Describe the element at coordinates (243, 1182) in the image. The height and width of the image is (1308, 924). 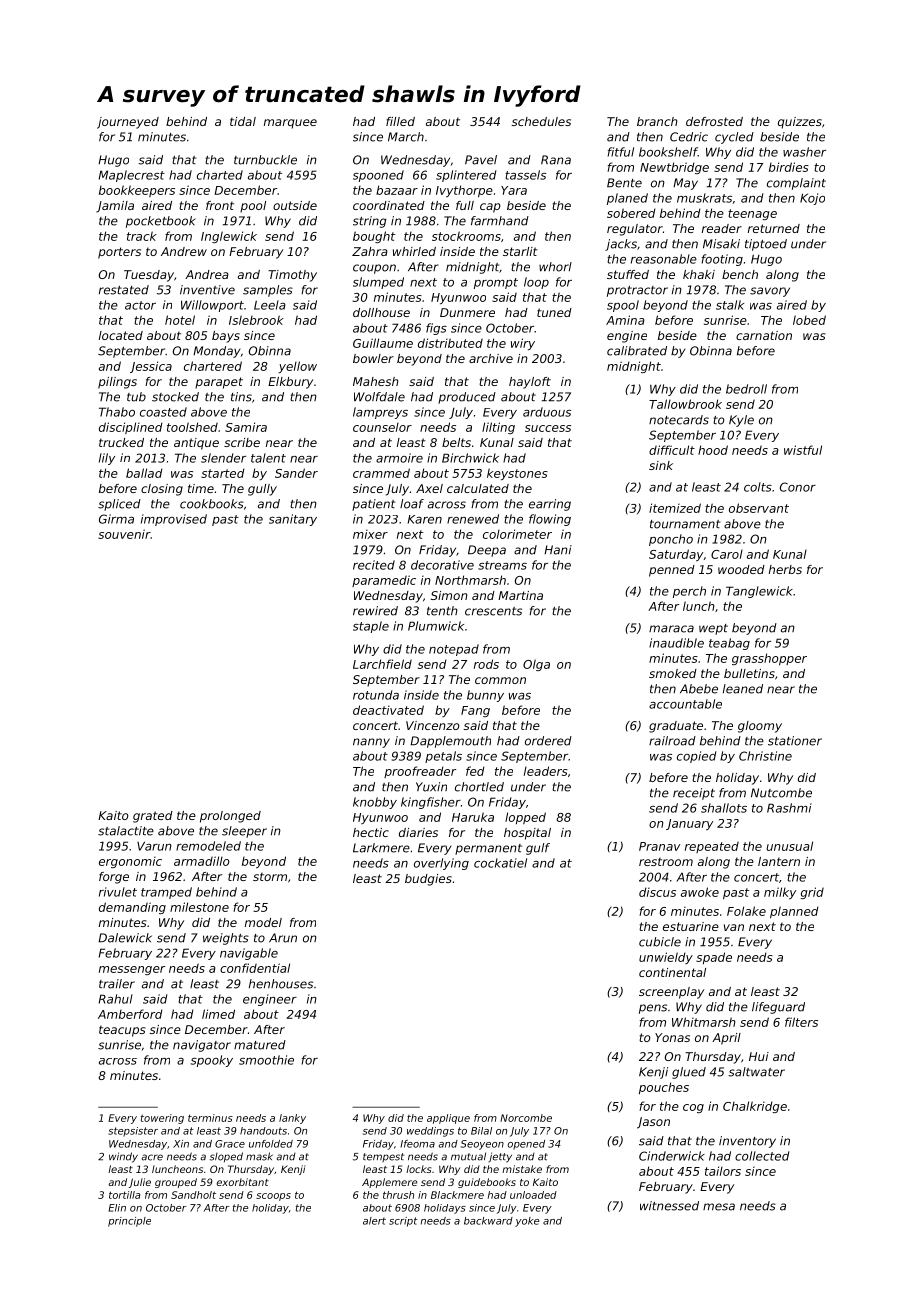
I see `exorbitant` at that location.
